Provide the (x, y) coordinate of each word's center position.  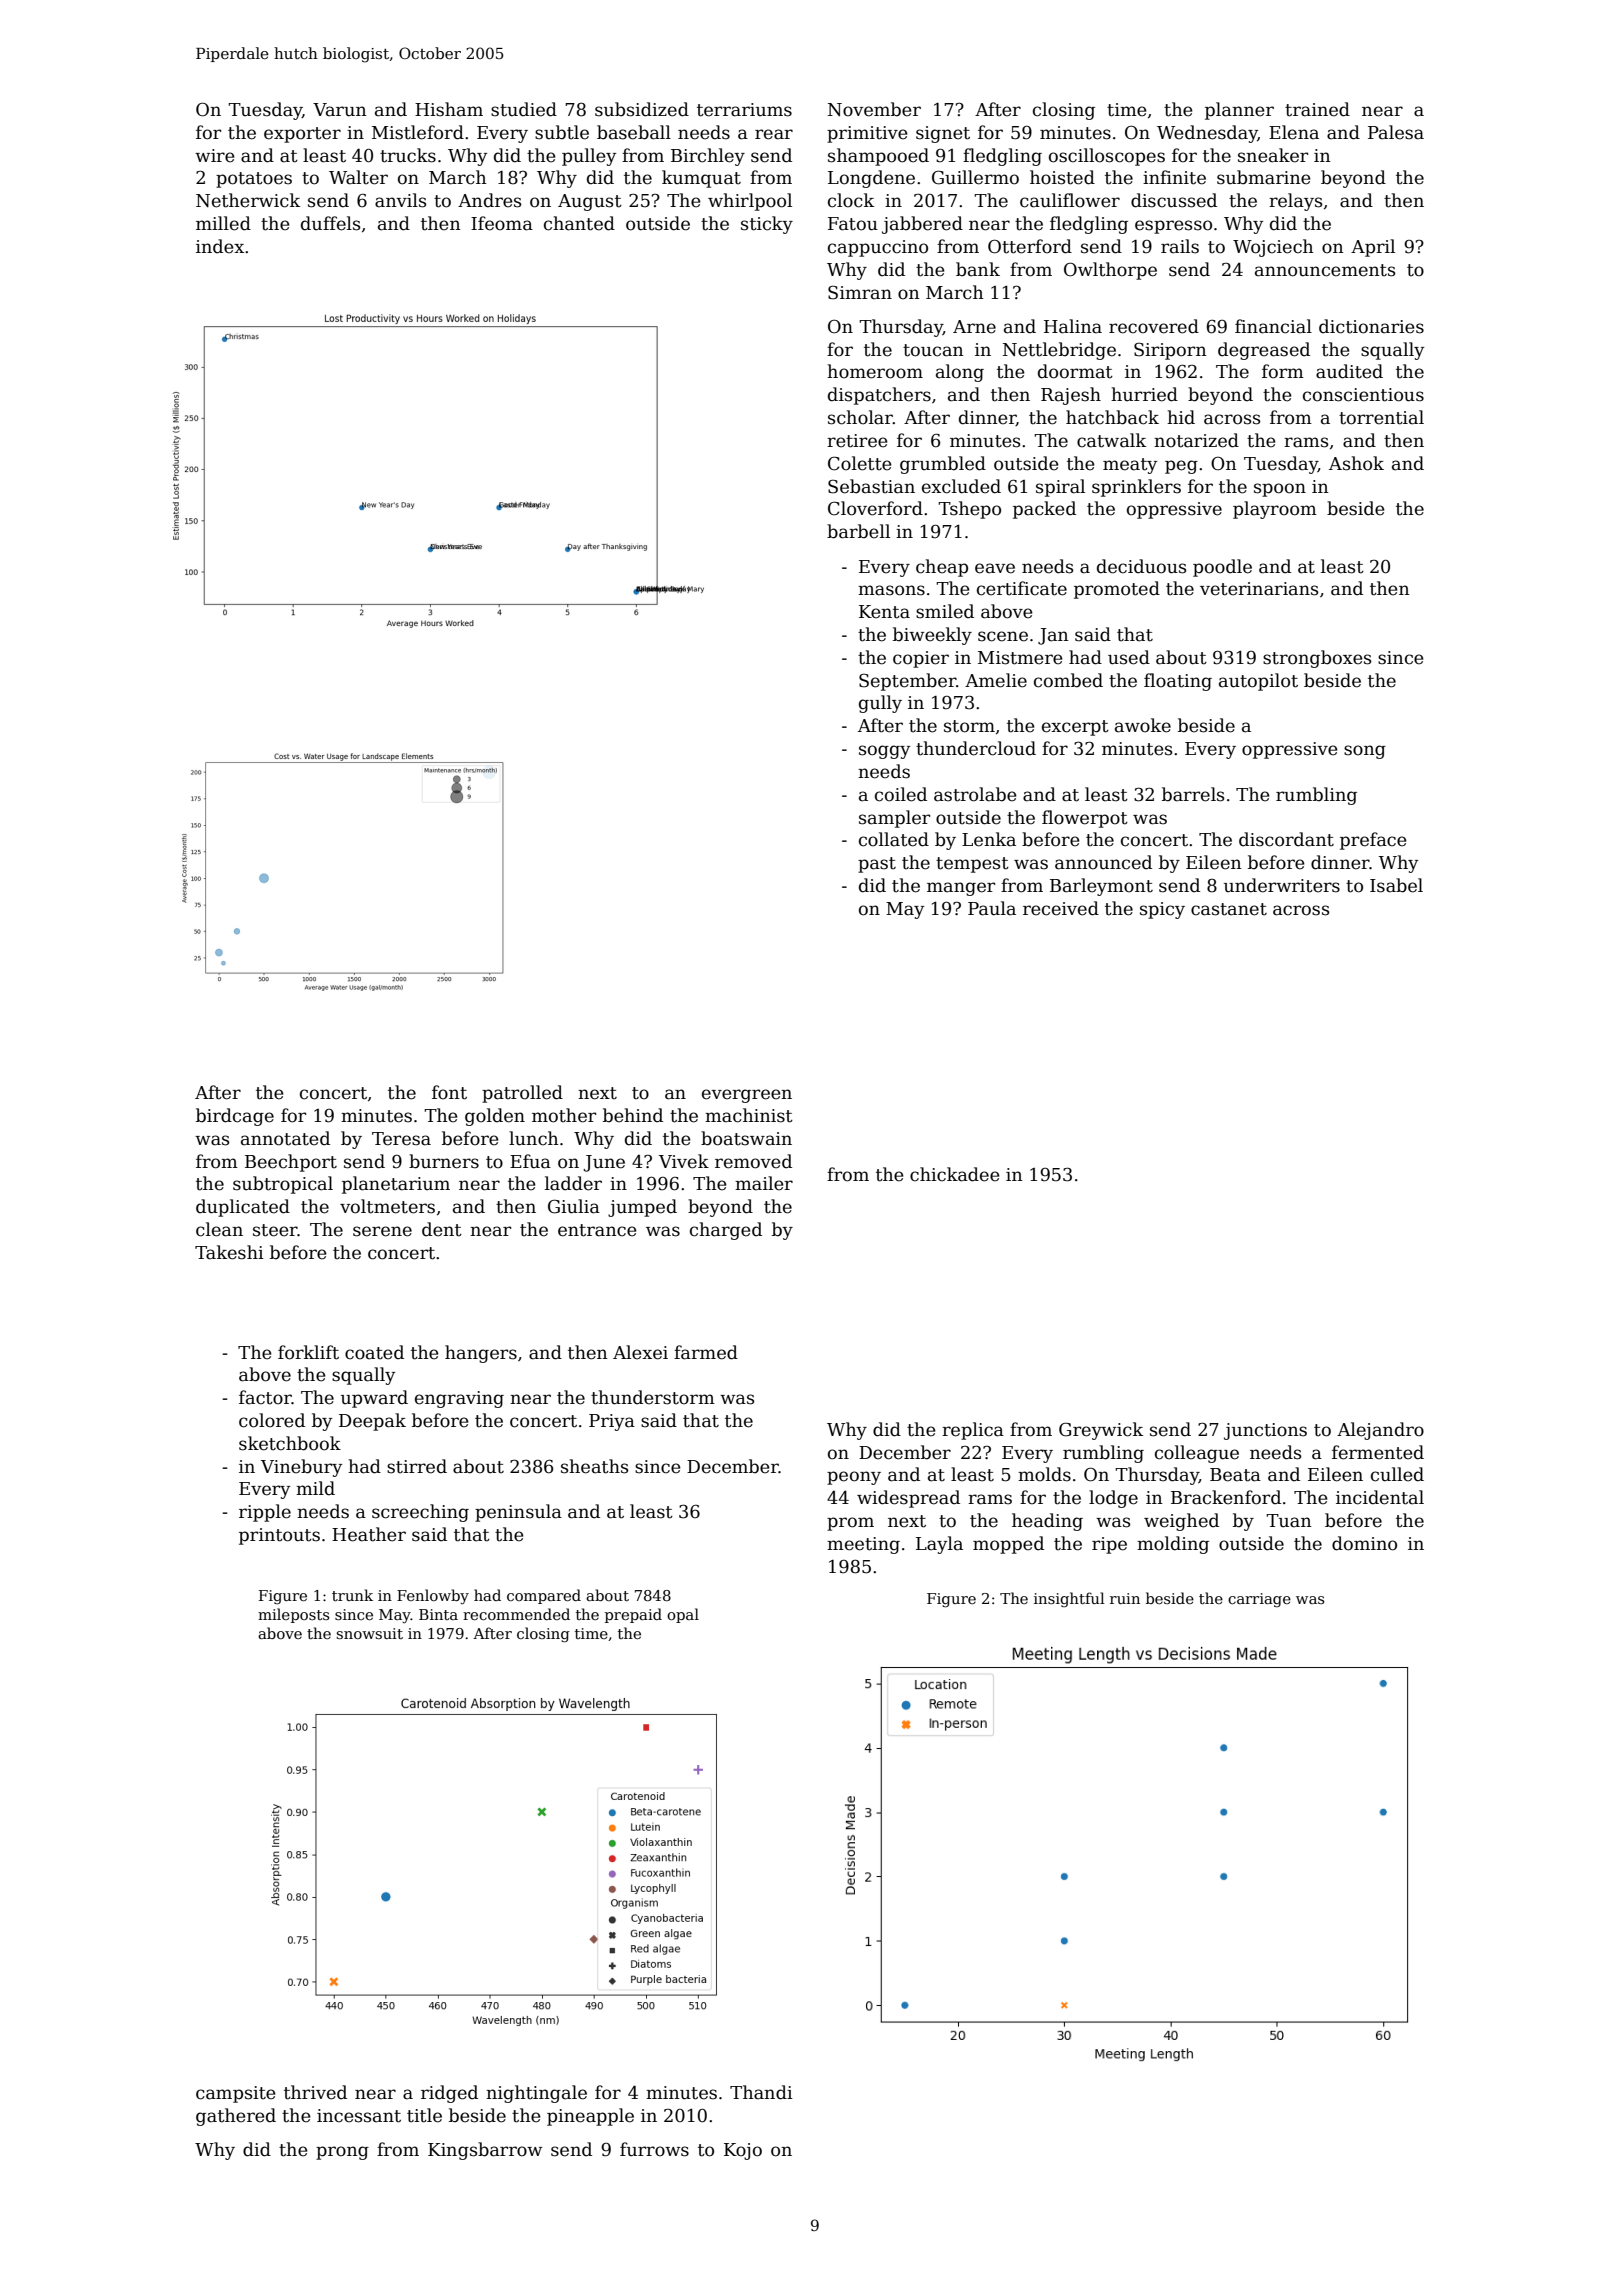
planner (1239, 111)
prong (342, 2153)
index (220, 246)
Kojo (743, 2151)
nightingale (536, 2094)
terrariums (744, 110)
